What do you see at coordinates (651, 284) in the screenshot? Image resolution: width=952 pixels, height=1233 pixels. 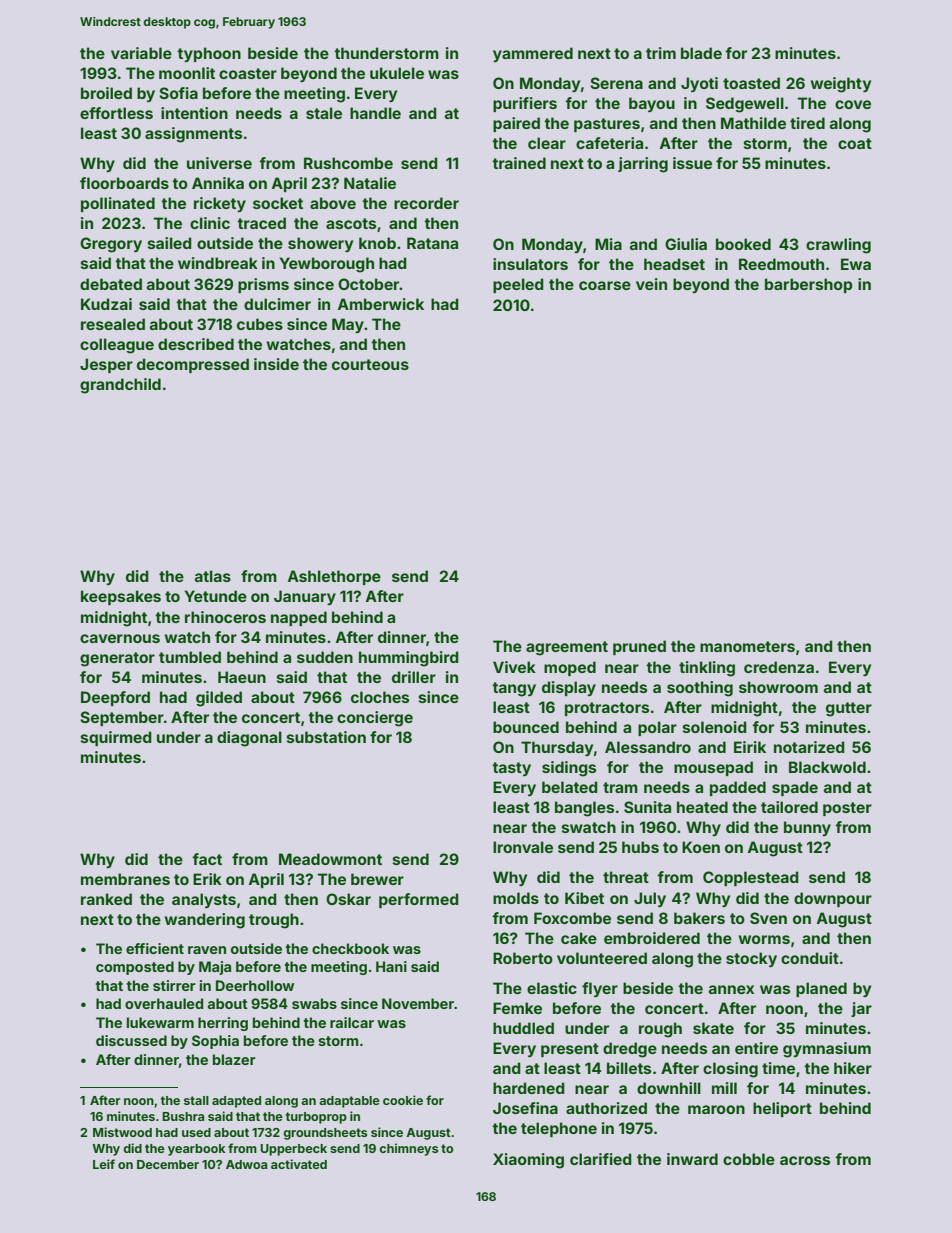 I see `vein` at bounding box center [651, 284].
